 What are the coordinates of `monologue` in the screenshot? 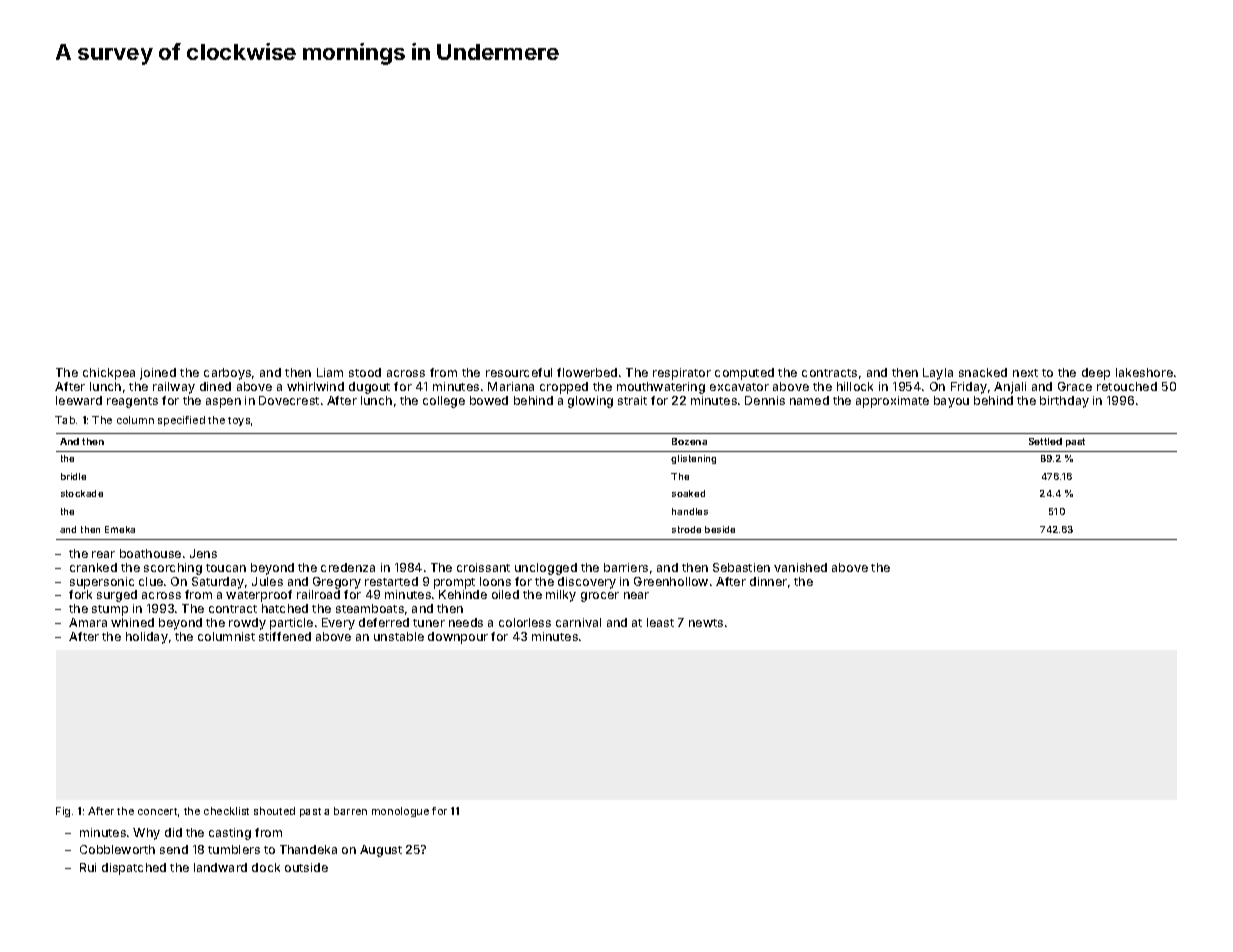 It's located at (400, 812).
